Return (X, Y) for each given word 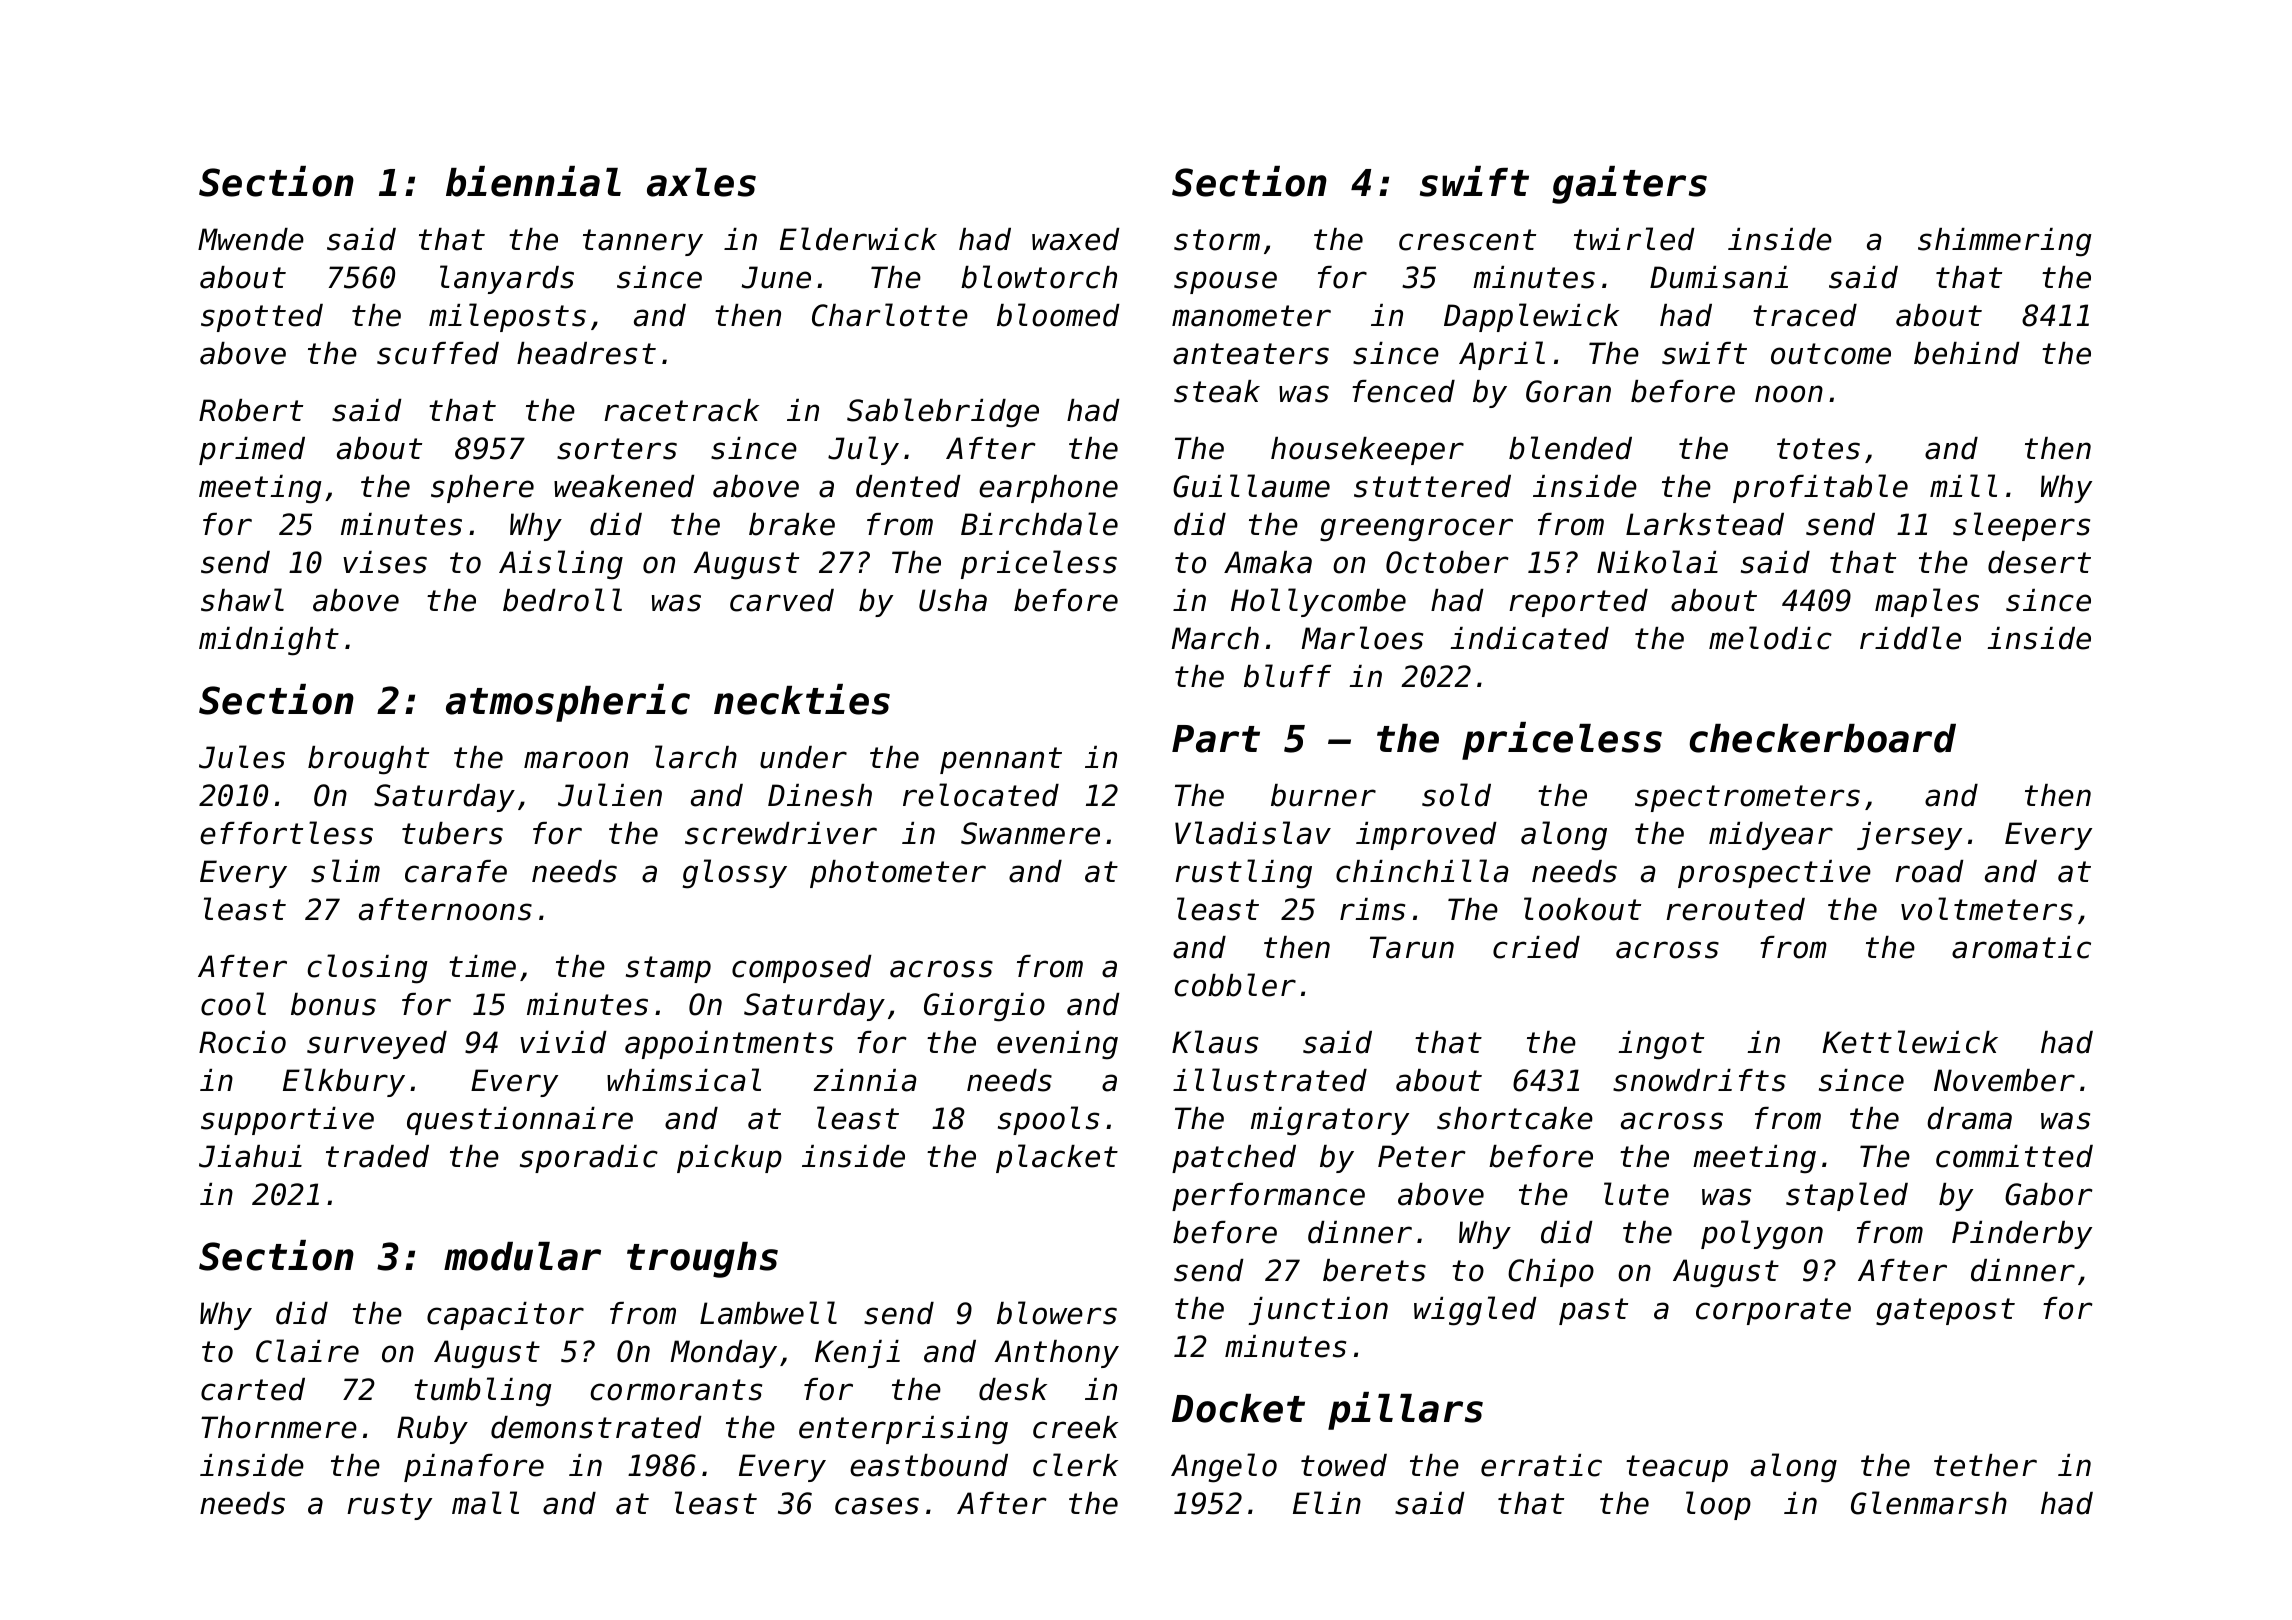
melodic (1770, 638)
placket (1057, 1158)
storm (1217, 240)
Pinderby (2022, 1235)
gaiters (1629, 185)
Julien (610, 795)
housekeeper (1367, 451)
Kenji (857, 1354)
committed (2014, 1156)
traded (377, 1156)
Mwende (251, 239)
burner (1323, 795)
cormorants (676, 1390)
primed (252, 451)
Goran (1568, 391)
